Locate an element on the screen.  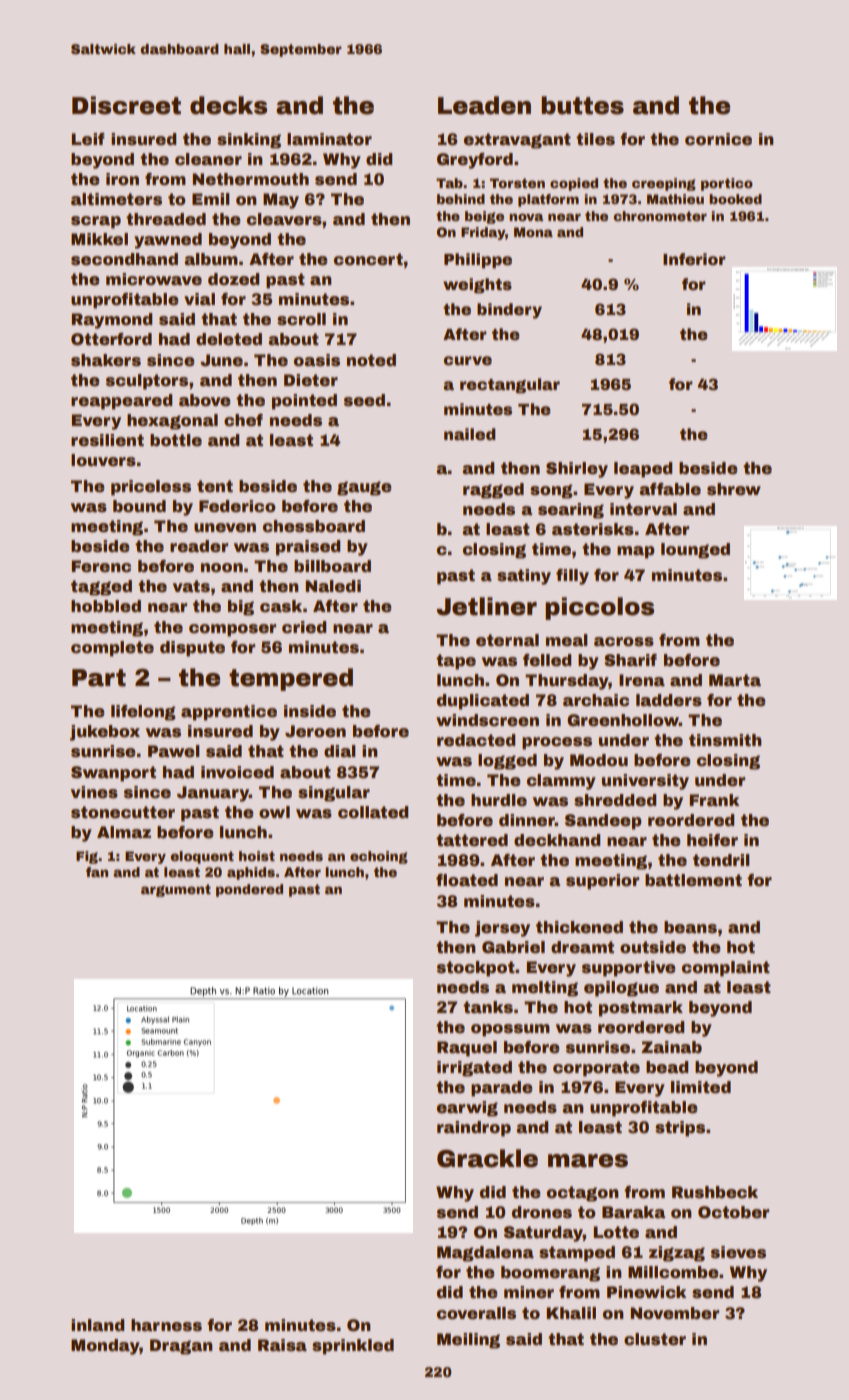
coveralls is located at coordinates (476, 1313).
